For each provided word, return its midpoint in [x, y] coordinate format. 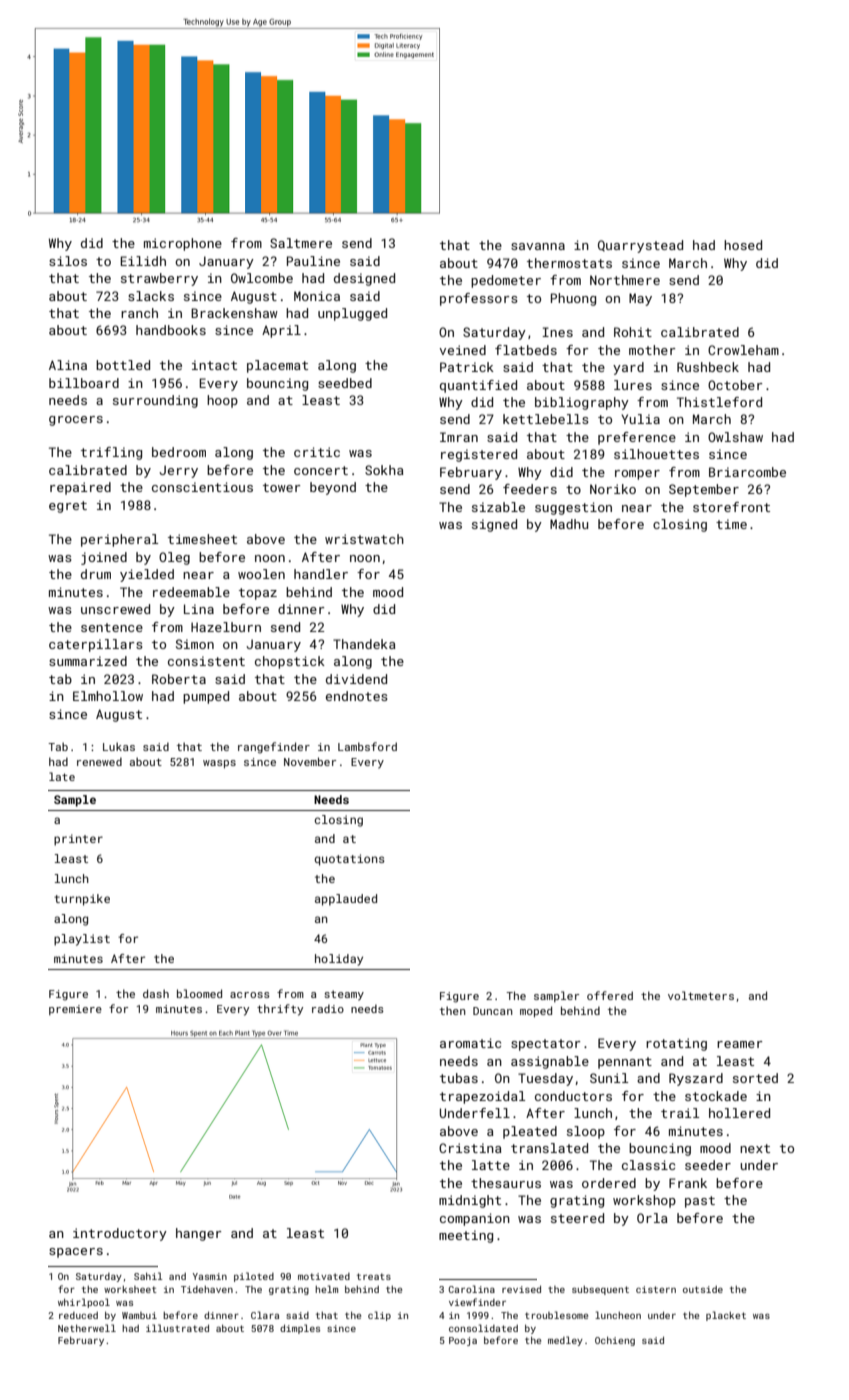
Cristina [470, 1148]
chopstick [290, 662]
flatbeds [526, 350]
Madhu [569, 524]
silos [68, 261]
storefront [731, 507]
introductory [120, 1234]
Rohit [633, 332]
